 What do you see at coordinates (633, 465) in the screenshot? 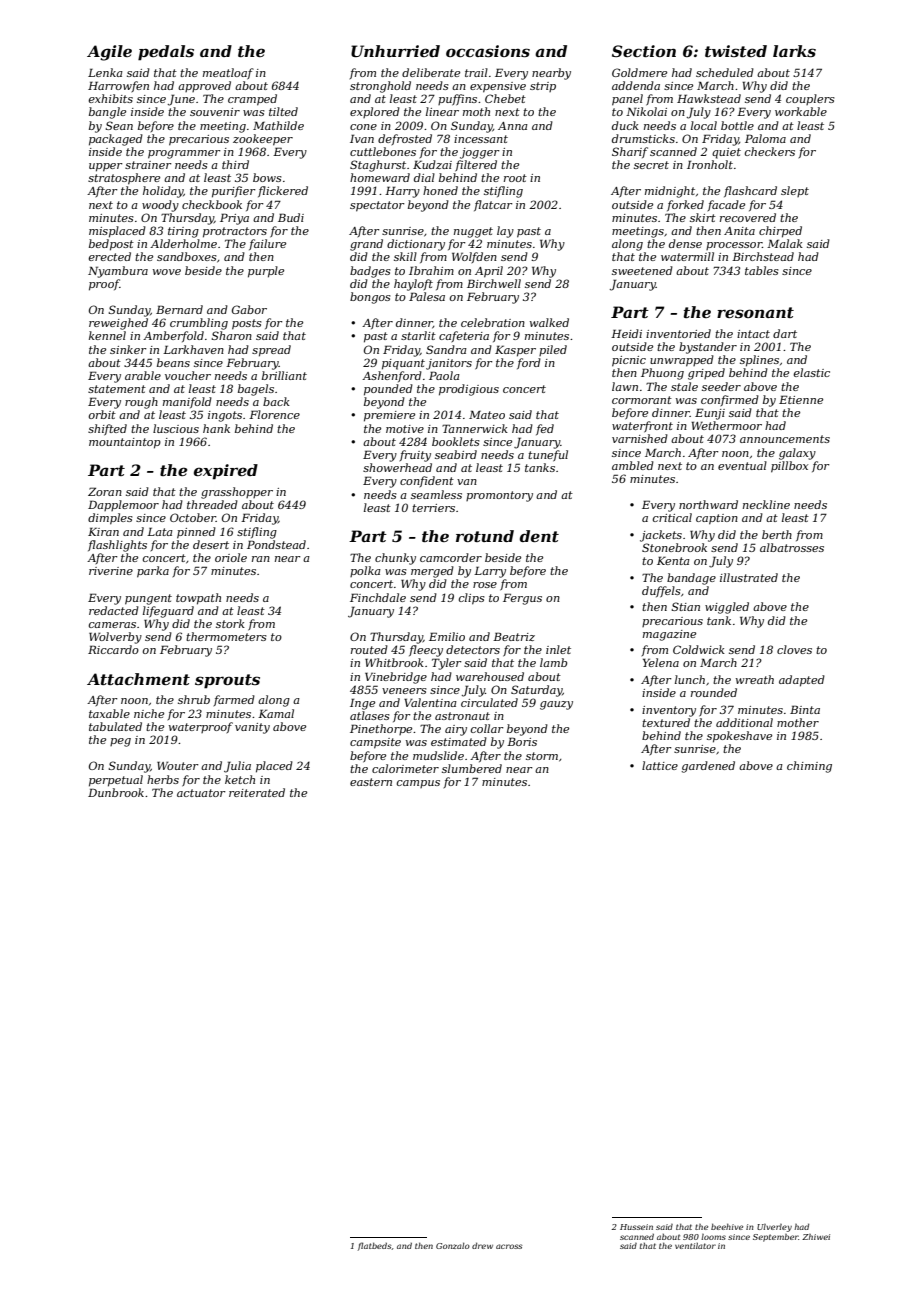
I see `ambled` at bounding box center [633, 465].
